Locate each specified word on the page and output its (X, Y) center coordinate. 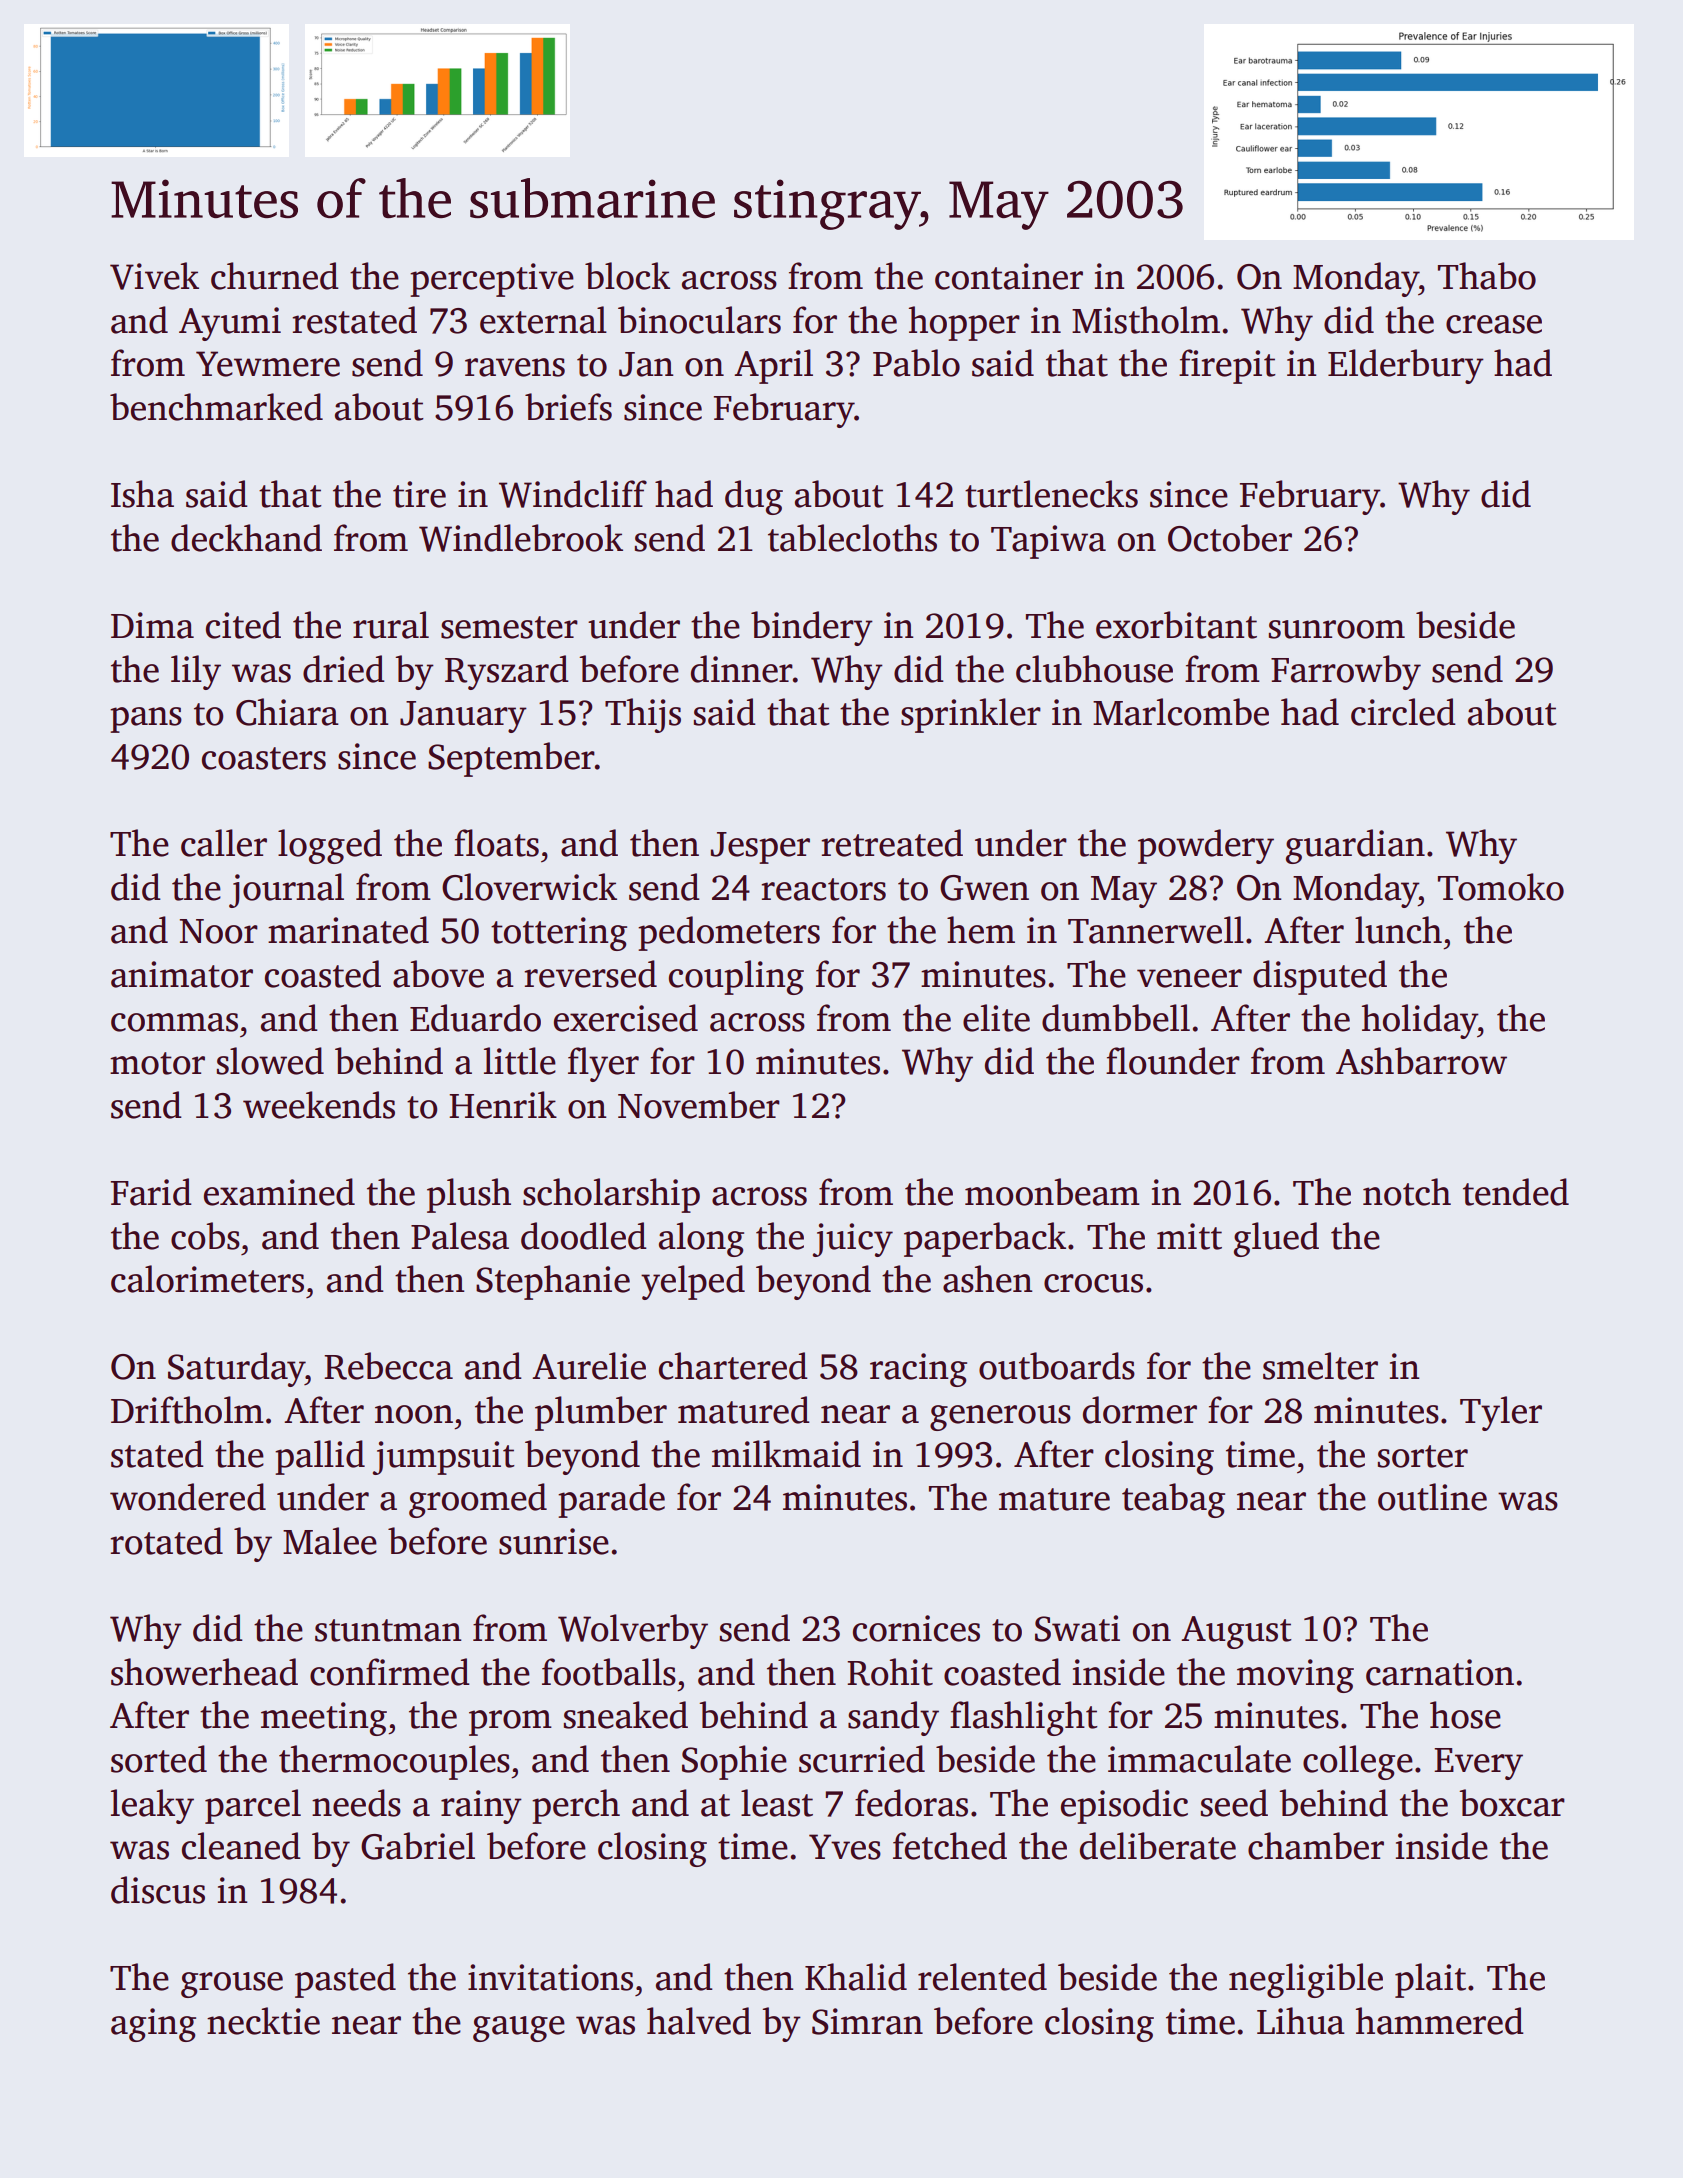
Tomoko (1501, 887)
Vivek (154, 276)
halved (699, 2021)
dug (754, 497)
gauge (519, 2029)
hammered (1440, 2021)
